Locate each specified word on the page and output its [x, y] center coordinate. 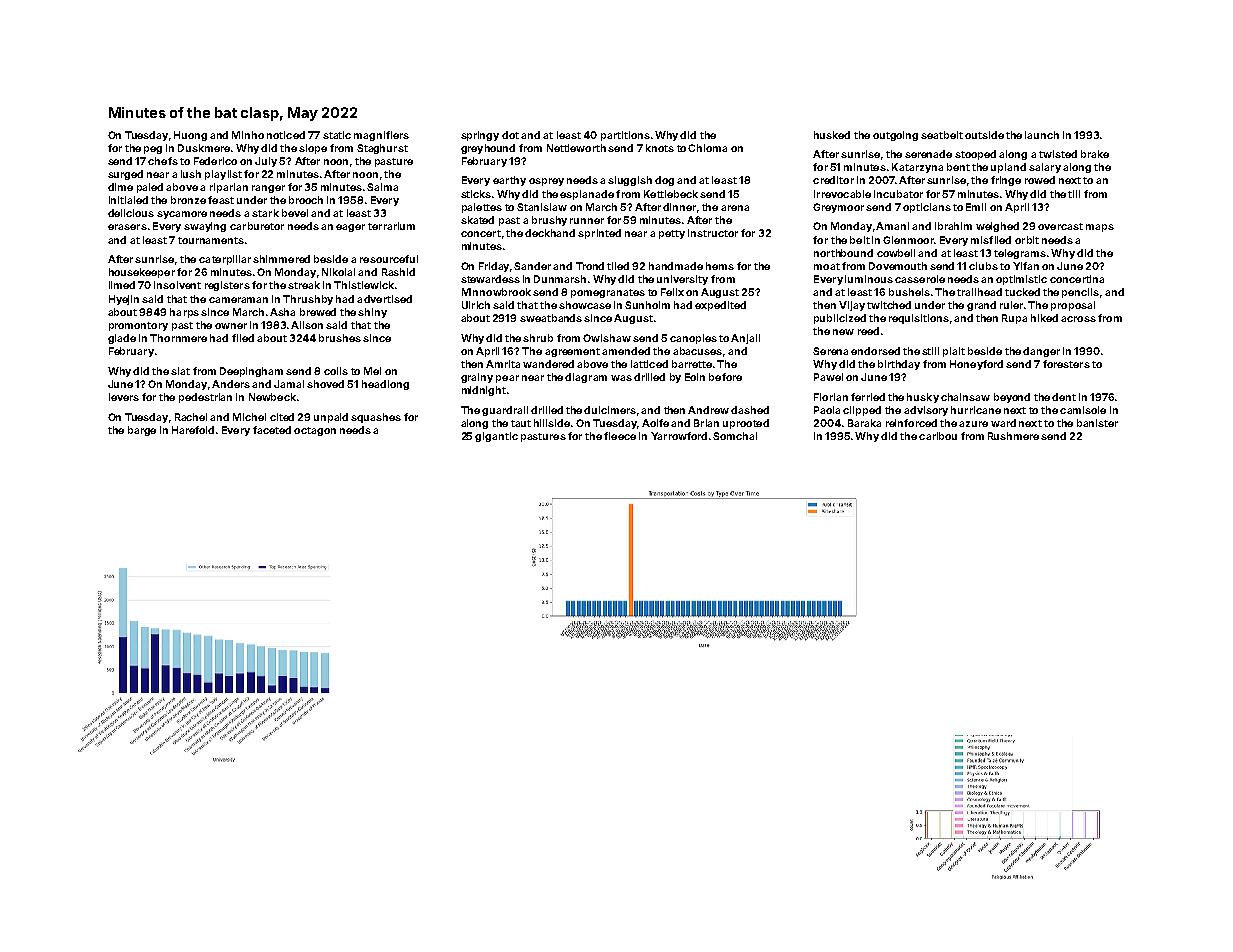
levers [124, 397]
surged [125, 175]
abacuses [697, 351]
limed [122, 285]
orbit [1027, 240]
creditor [833, 180]
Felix [672, 292]
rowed [1040, 180]
